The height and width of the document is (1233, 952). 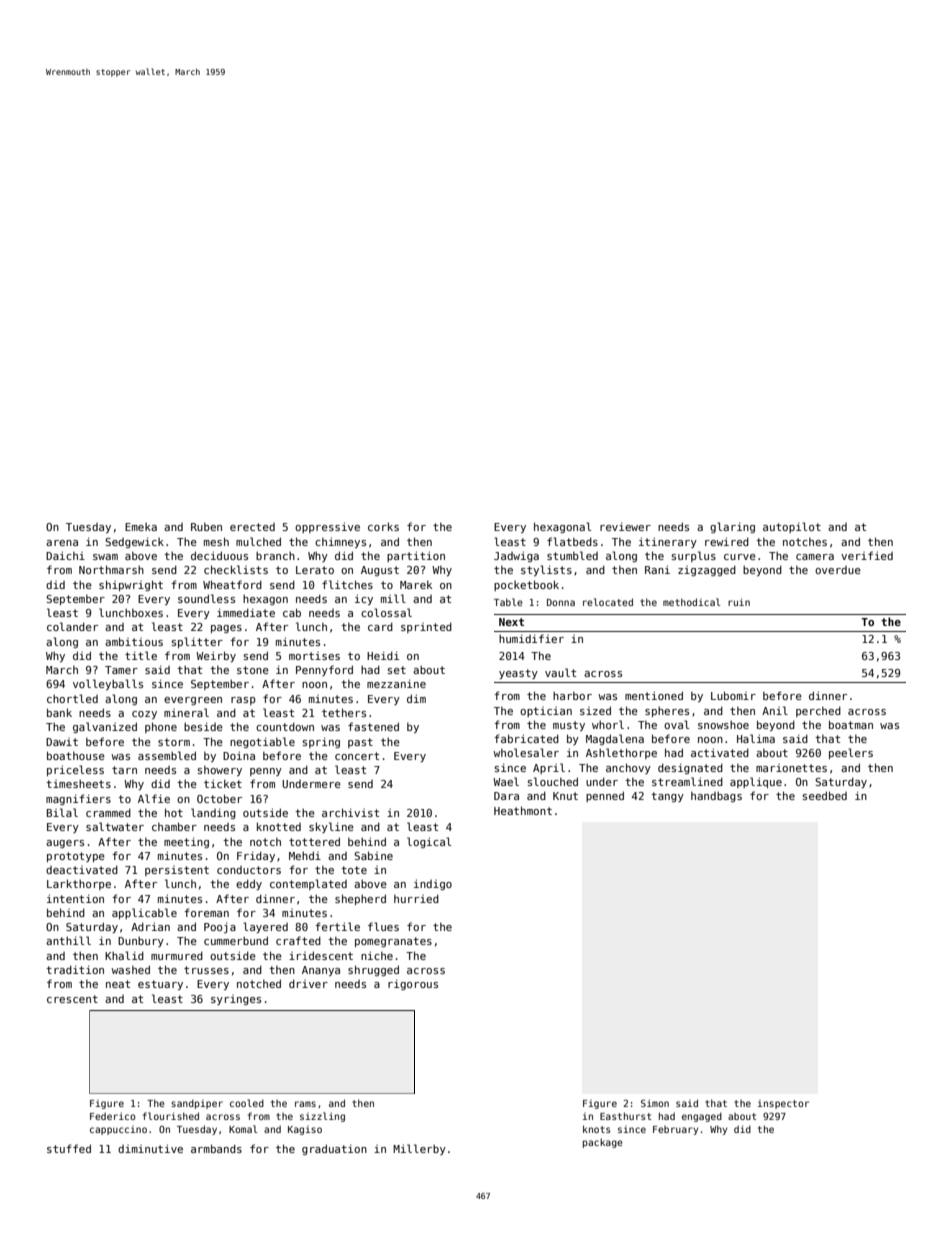 What do you see at coordinates (134, 641) in the document?
I see `ambitious` at bounding box center [134, 641].
